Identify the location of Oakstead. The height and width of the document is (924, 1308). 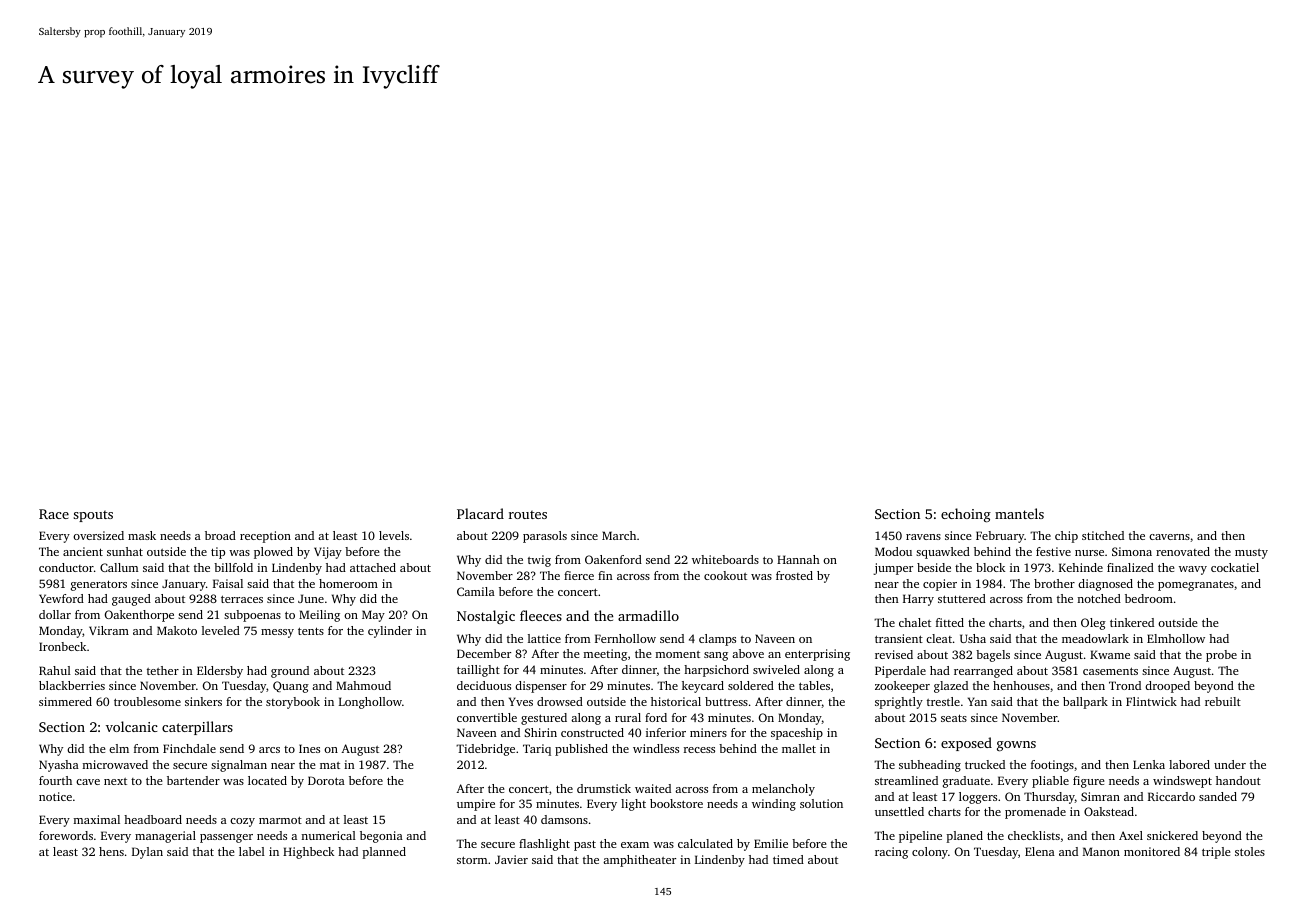
(1109, 811).
